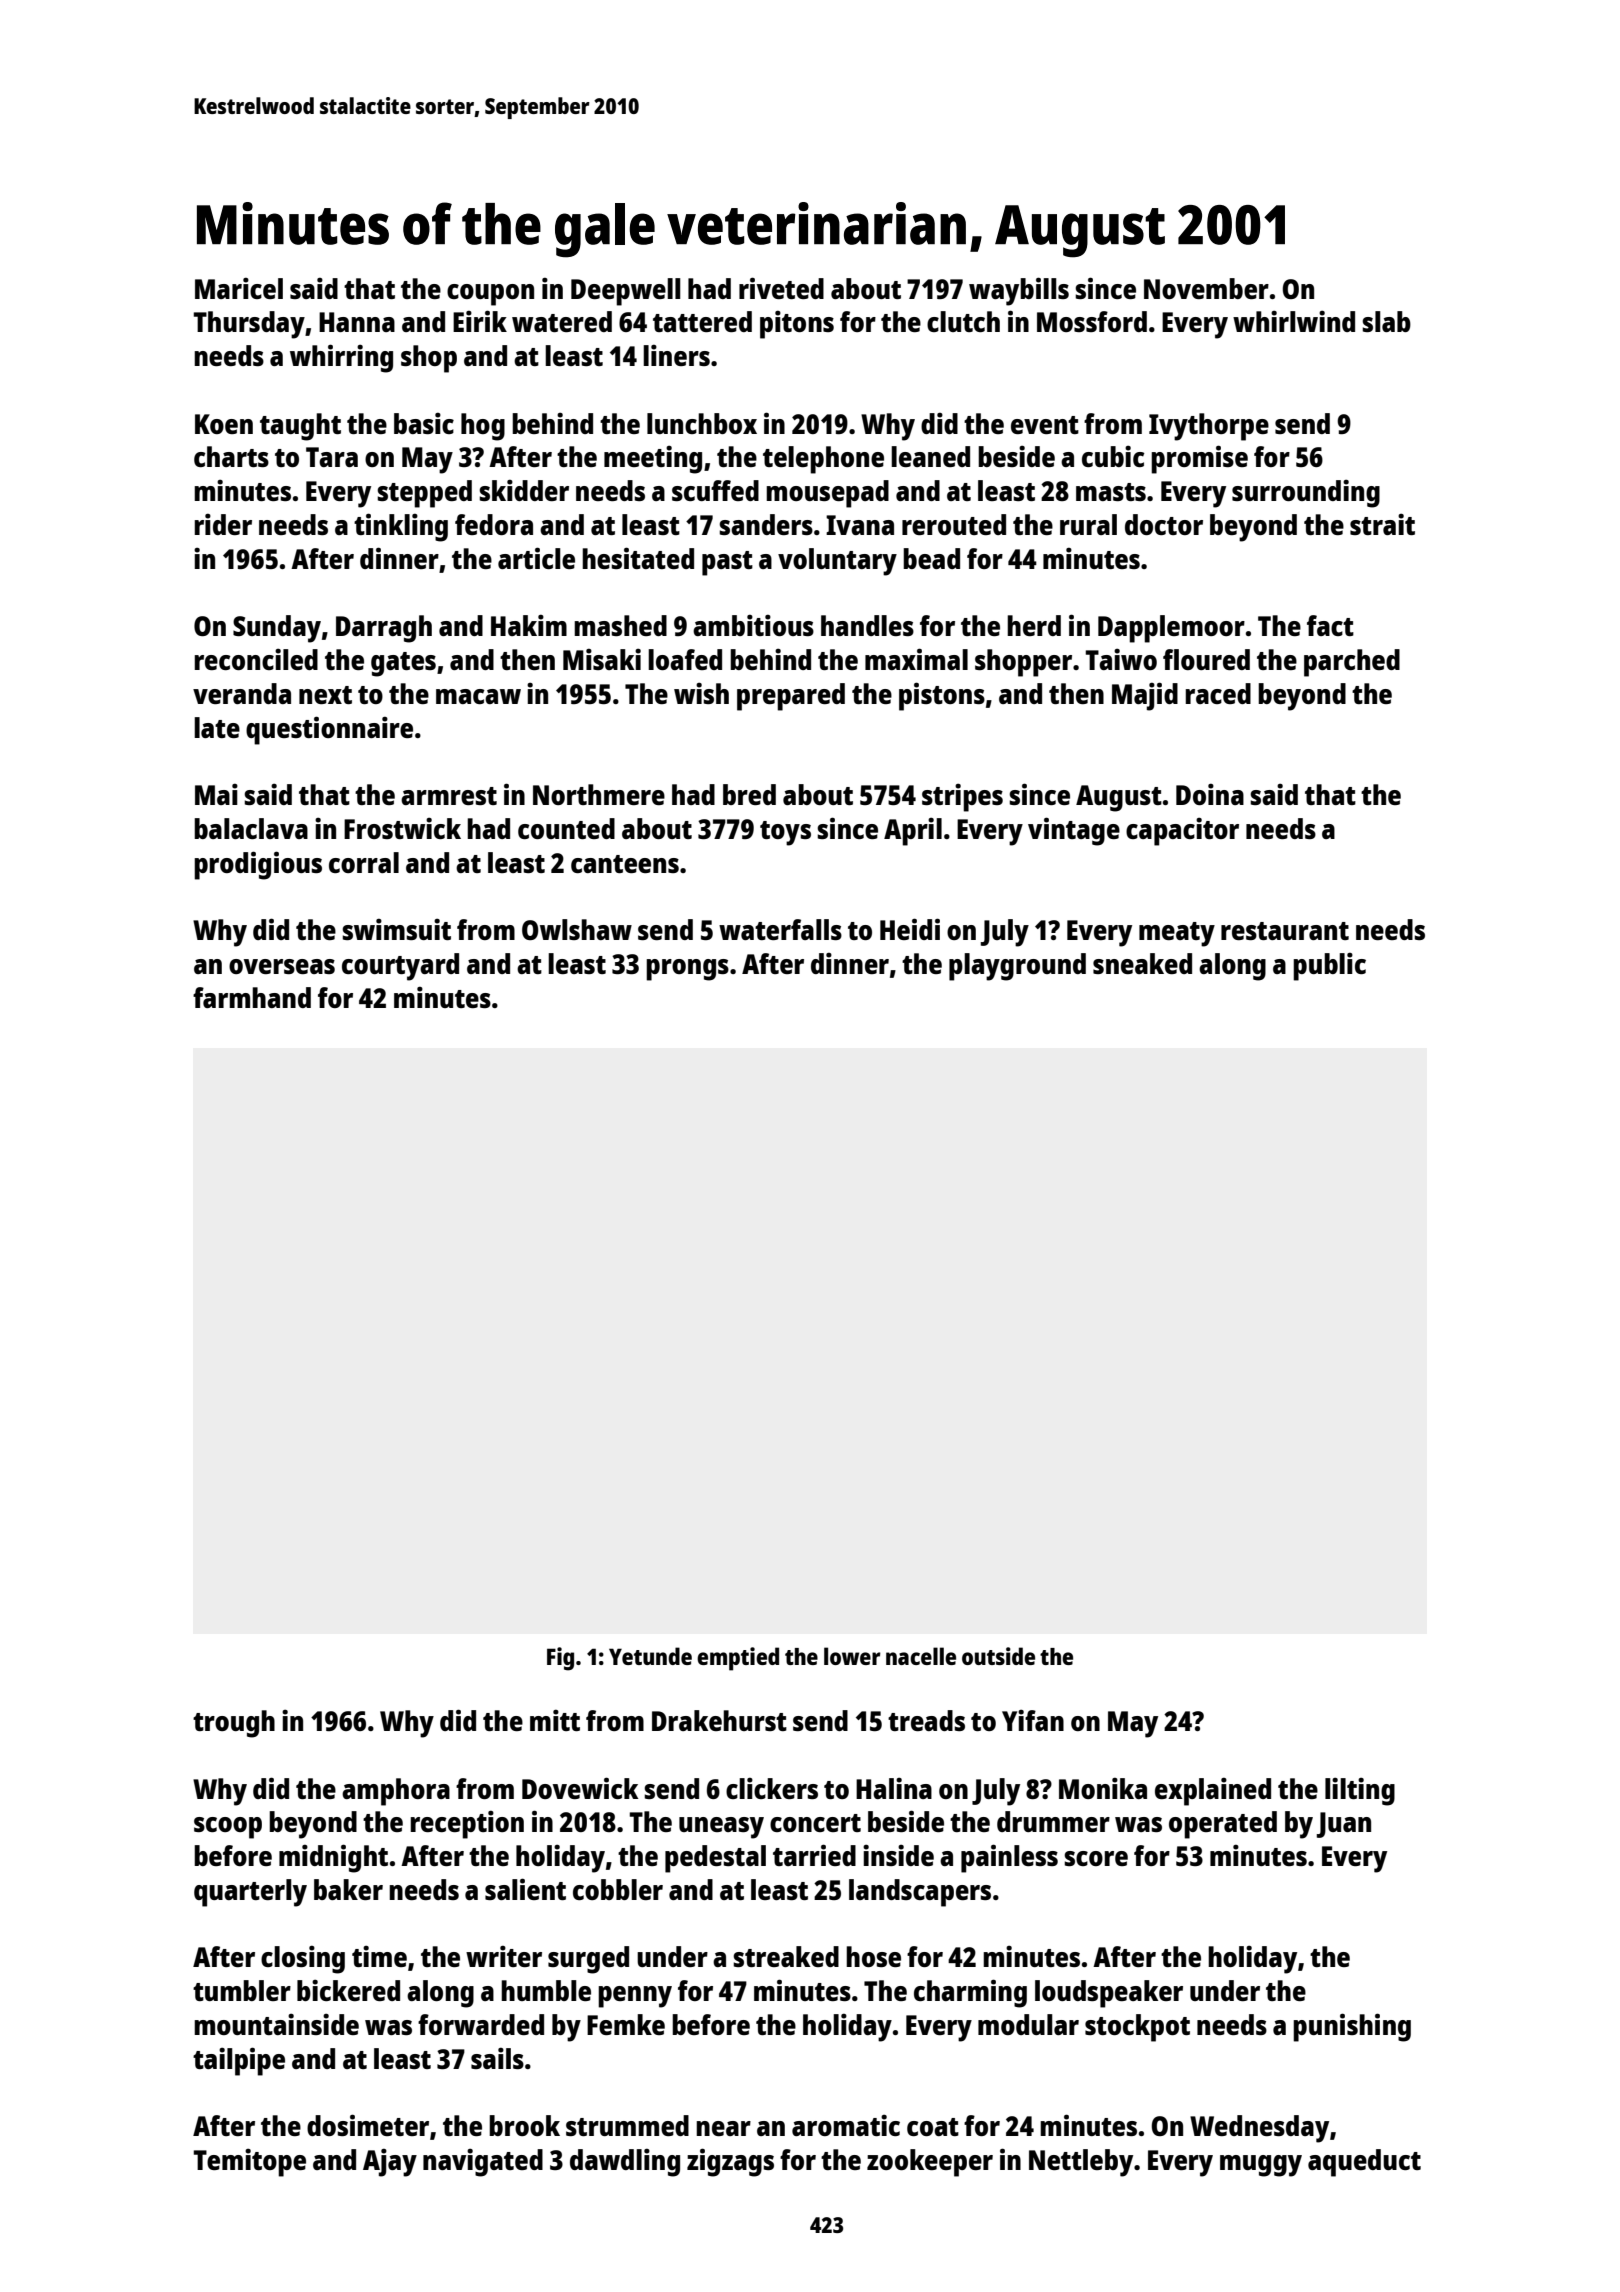 This screenshot has height=2292, width=1620. Describe the element at coordinates (1364, 2163) in the screenshot. I see `aqueduct` at that location.
